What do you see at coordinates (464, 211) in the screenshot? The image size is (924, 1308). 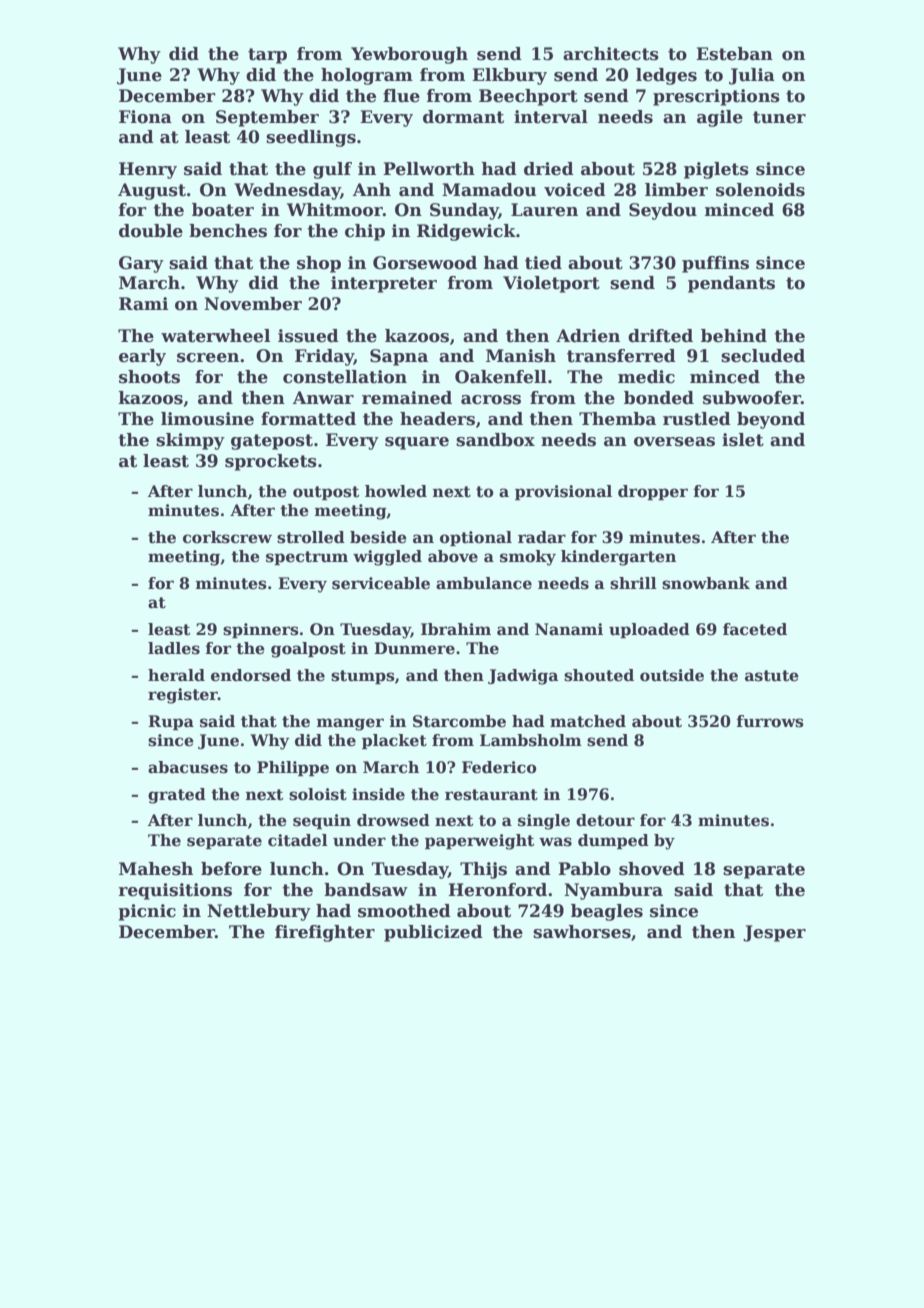 I see `Sunday` at bounding box center [464, 211].
